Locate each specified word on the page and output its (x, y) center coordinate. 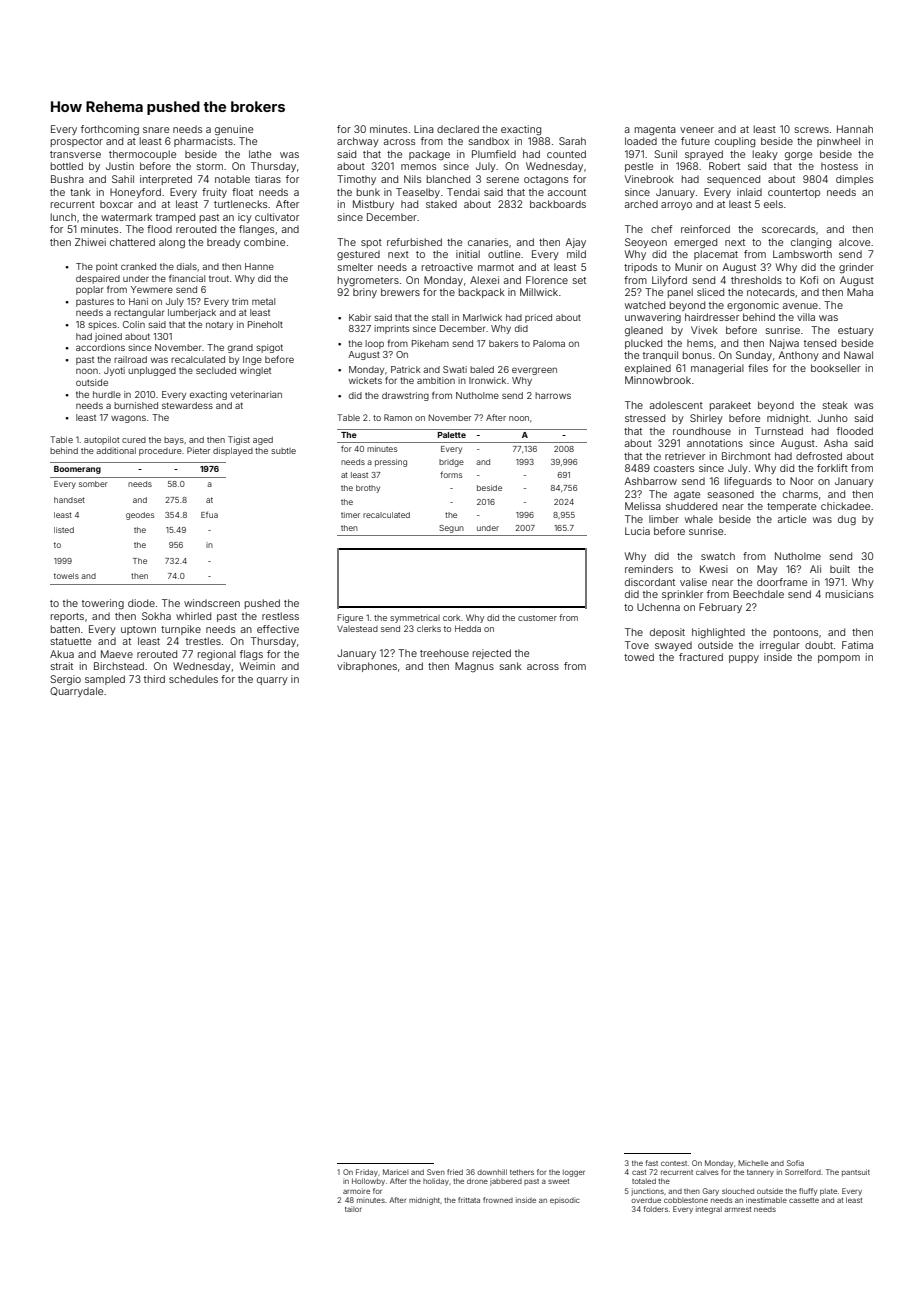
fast (652, 1163)
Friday (367, 1173)
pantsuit (856, 1172)
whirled (193, 616)
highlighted (718, 633)
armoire (356, 1191)
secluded (216, 370)
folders (656, 1209)
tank (80, 192)
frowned (498, 1200)
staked (441, 204)
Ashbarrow (650, 481)
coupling (735, 142)
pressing (391, 463)
